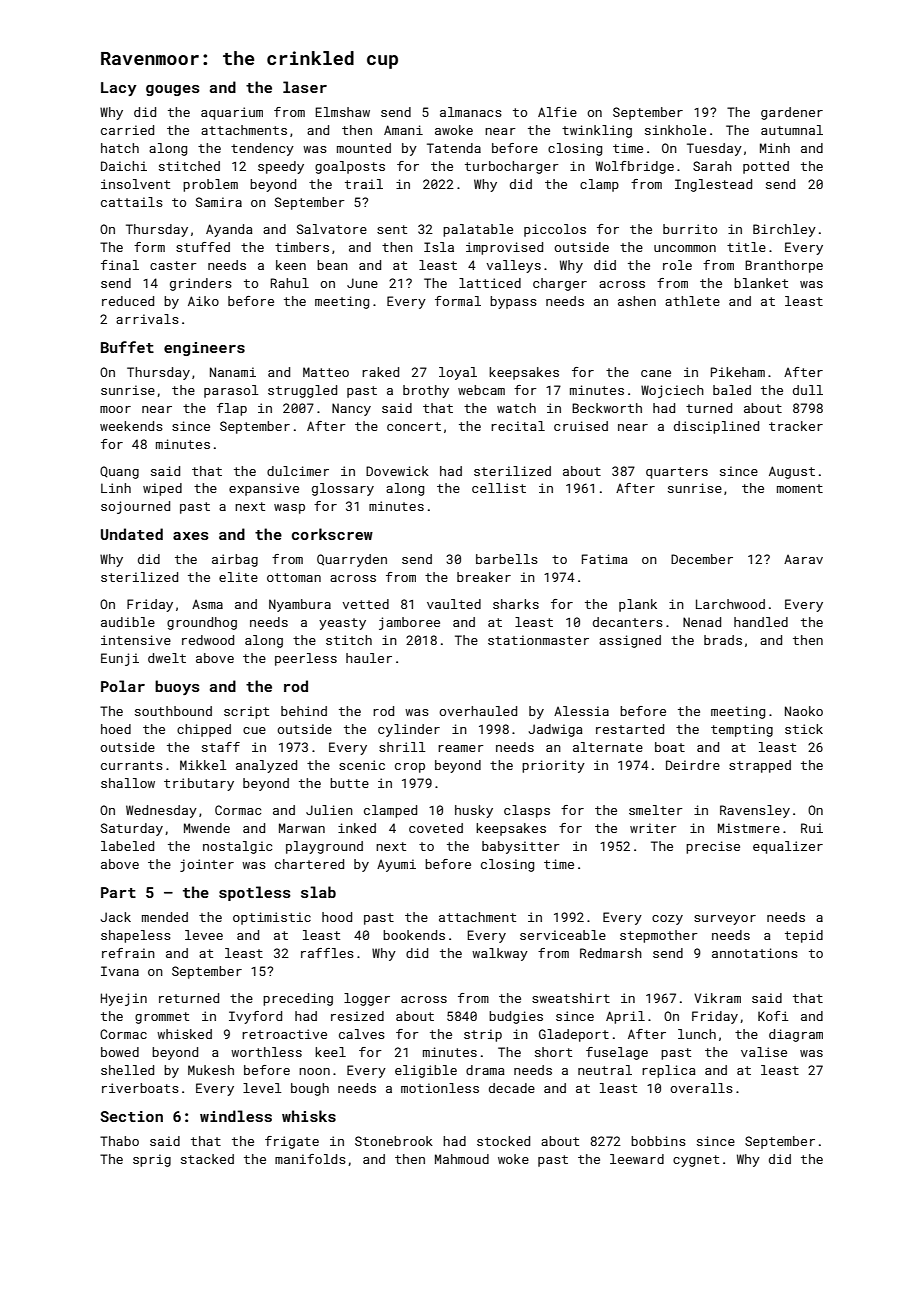  Describe the element at coordinates (310, 1159) in the screenshot. I see `manifolds` at that location.
